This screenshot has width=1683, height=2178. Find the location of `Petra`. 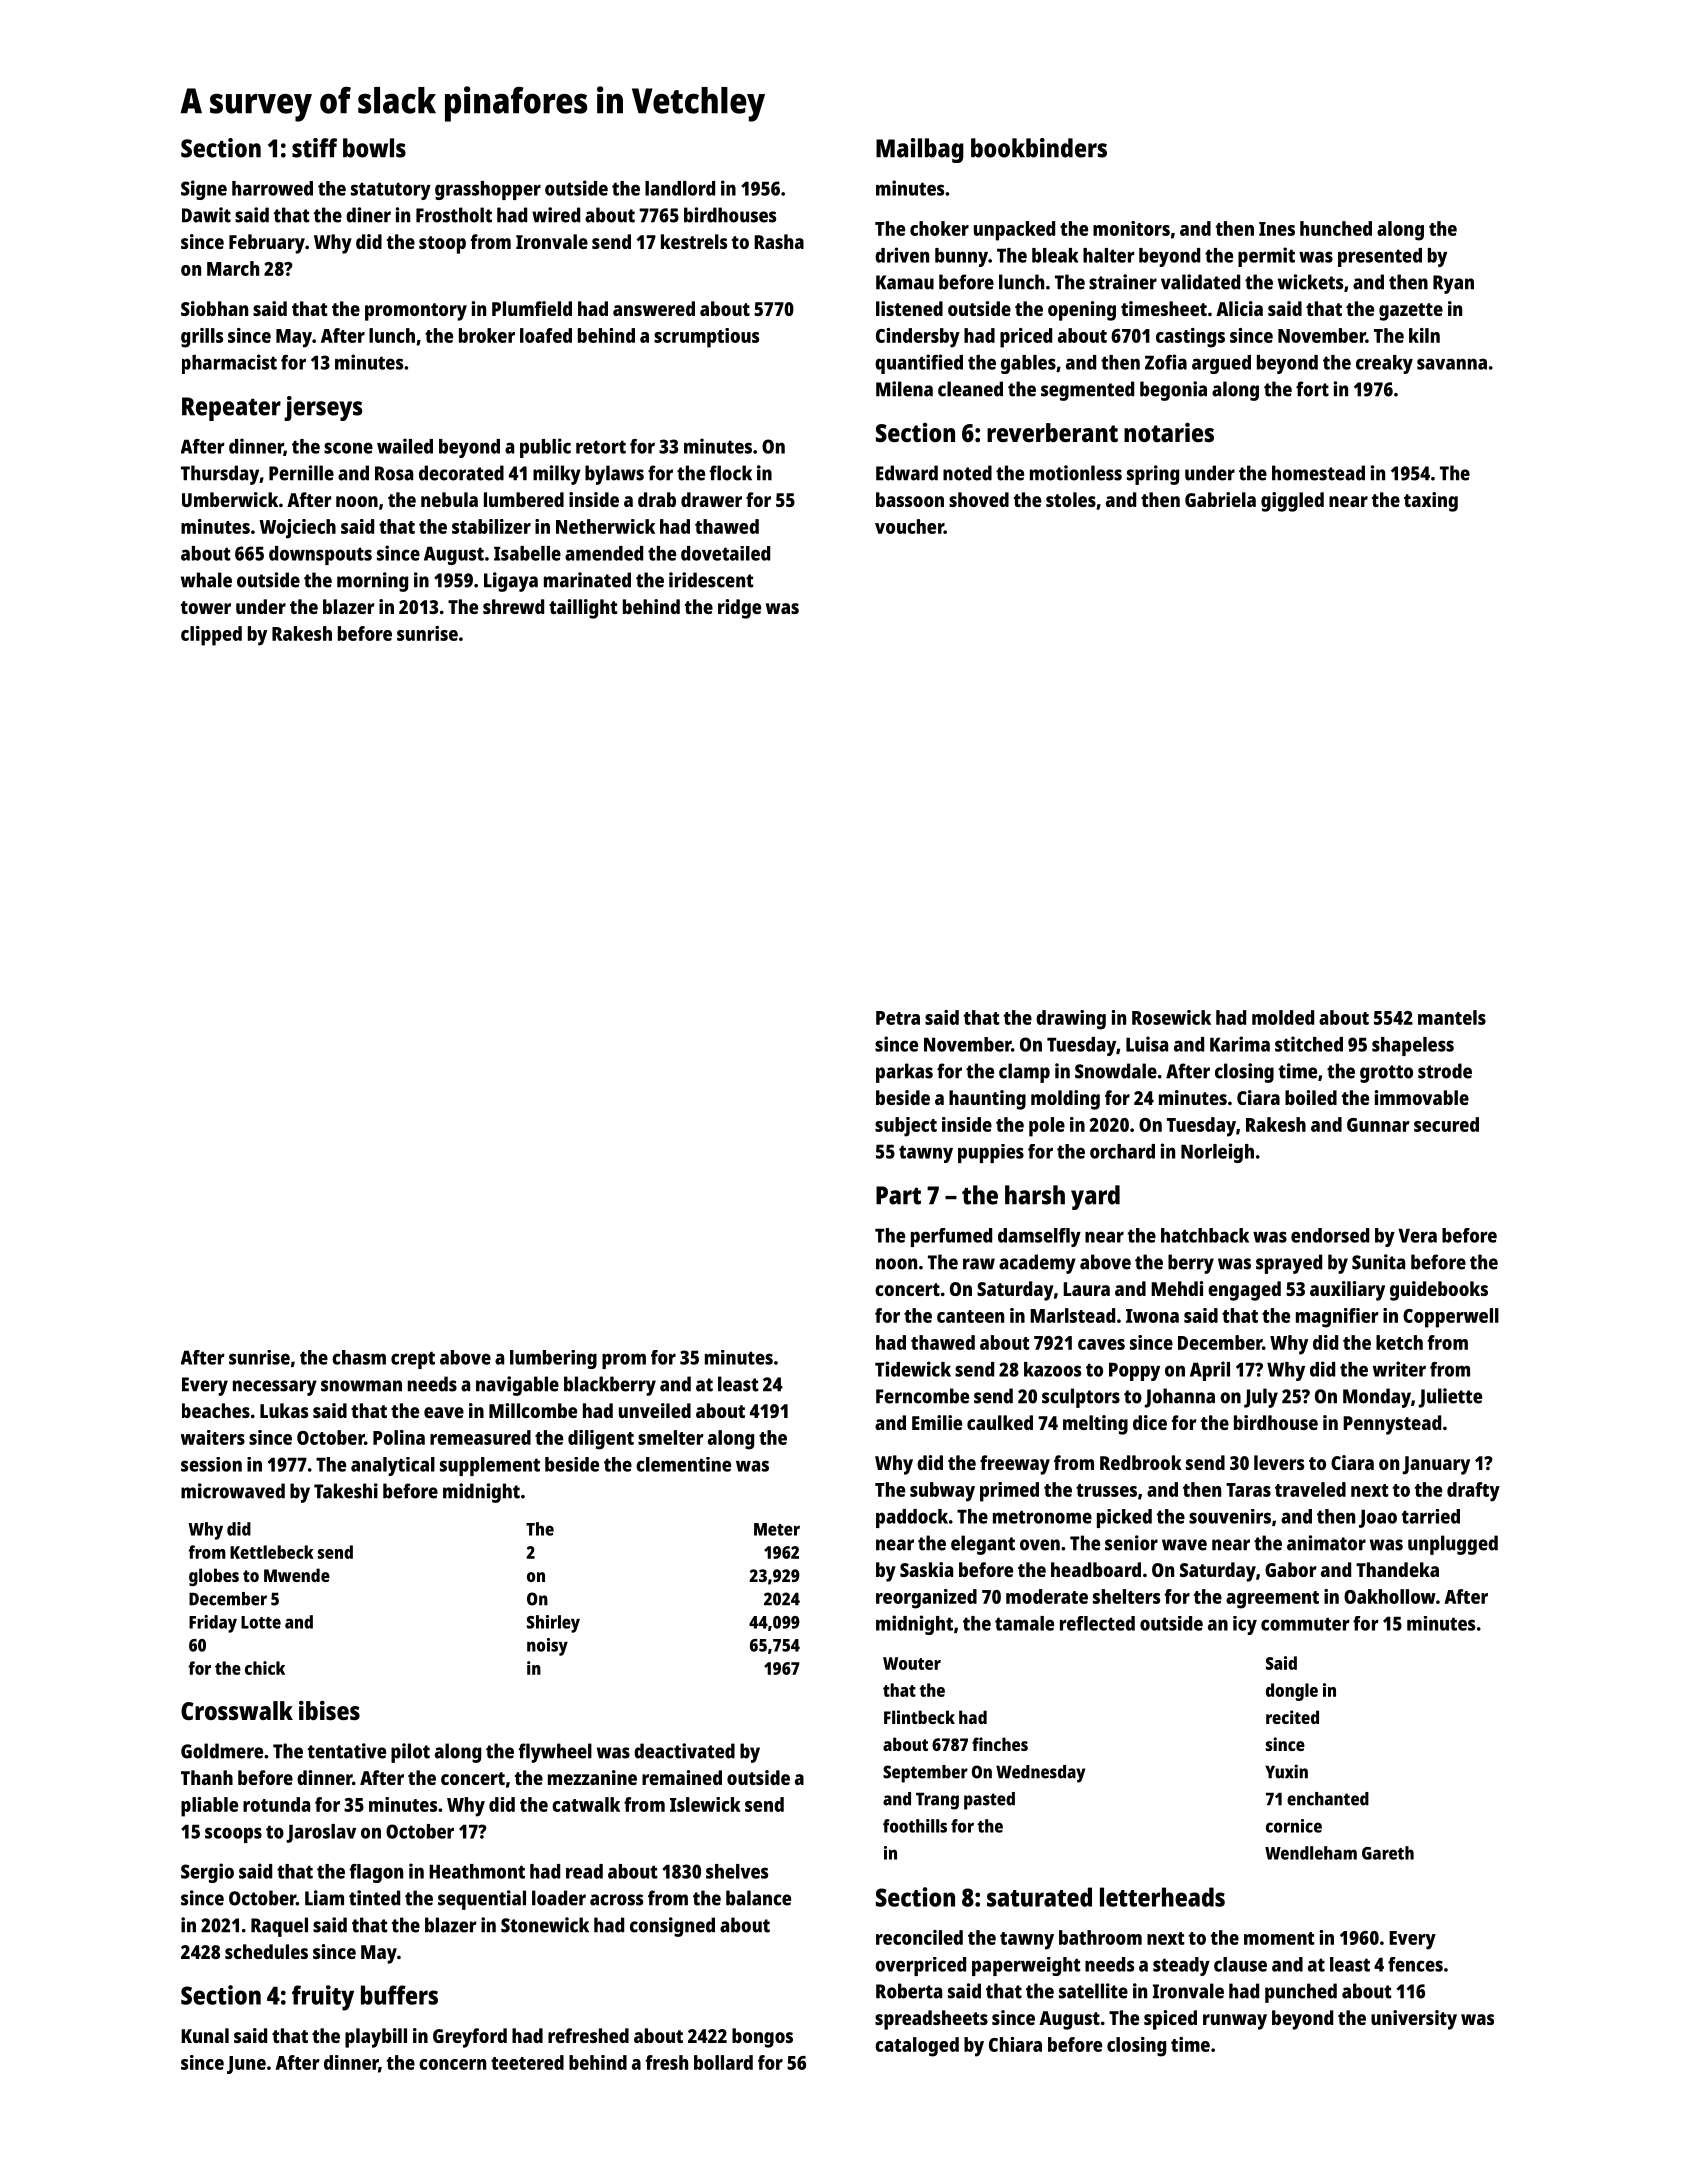

Petra is located at coordinates (898, 1018).
